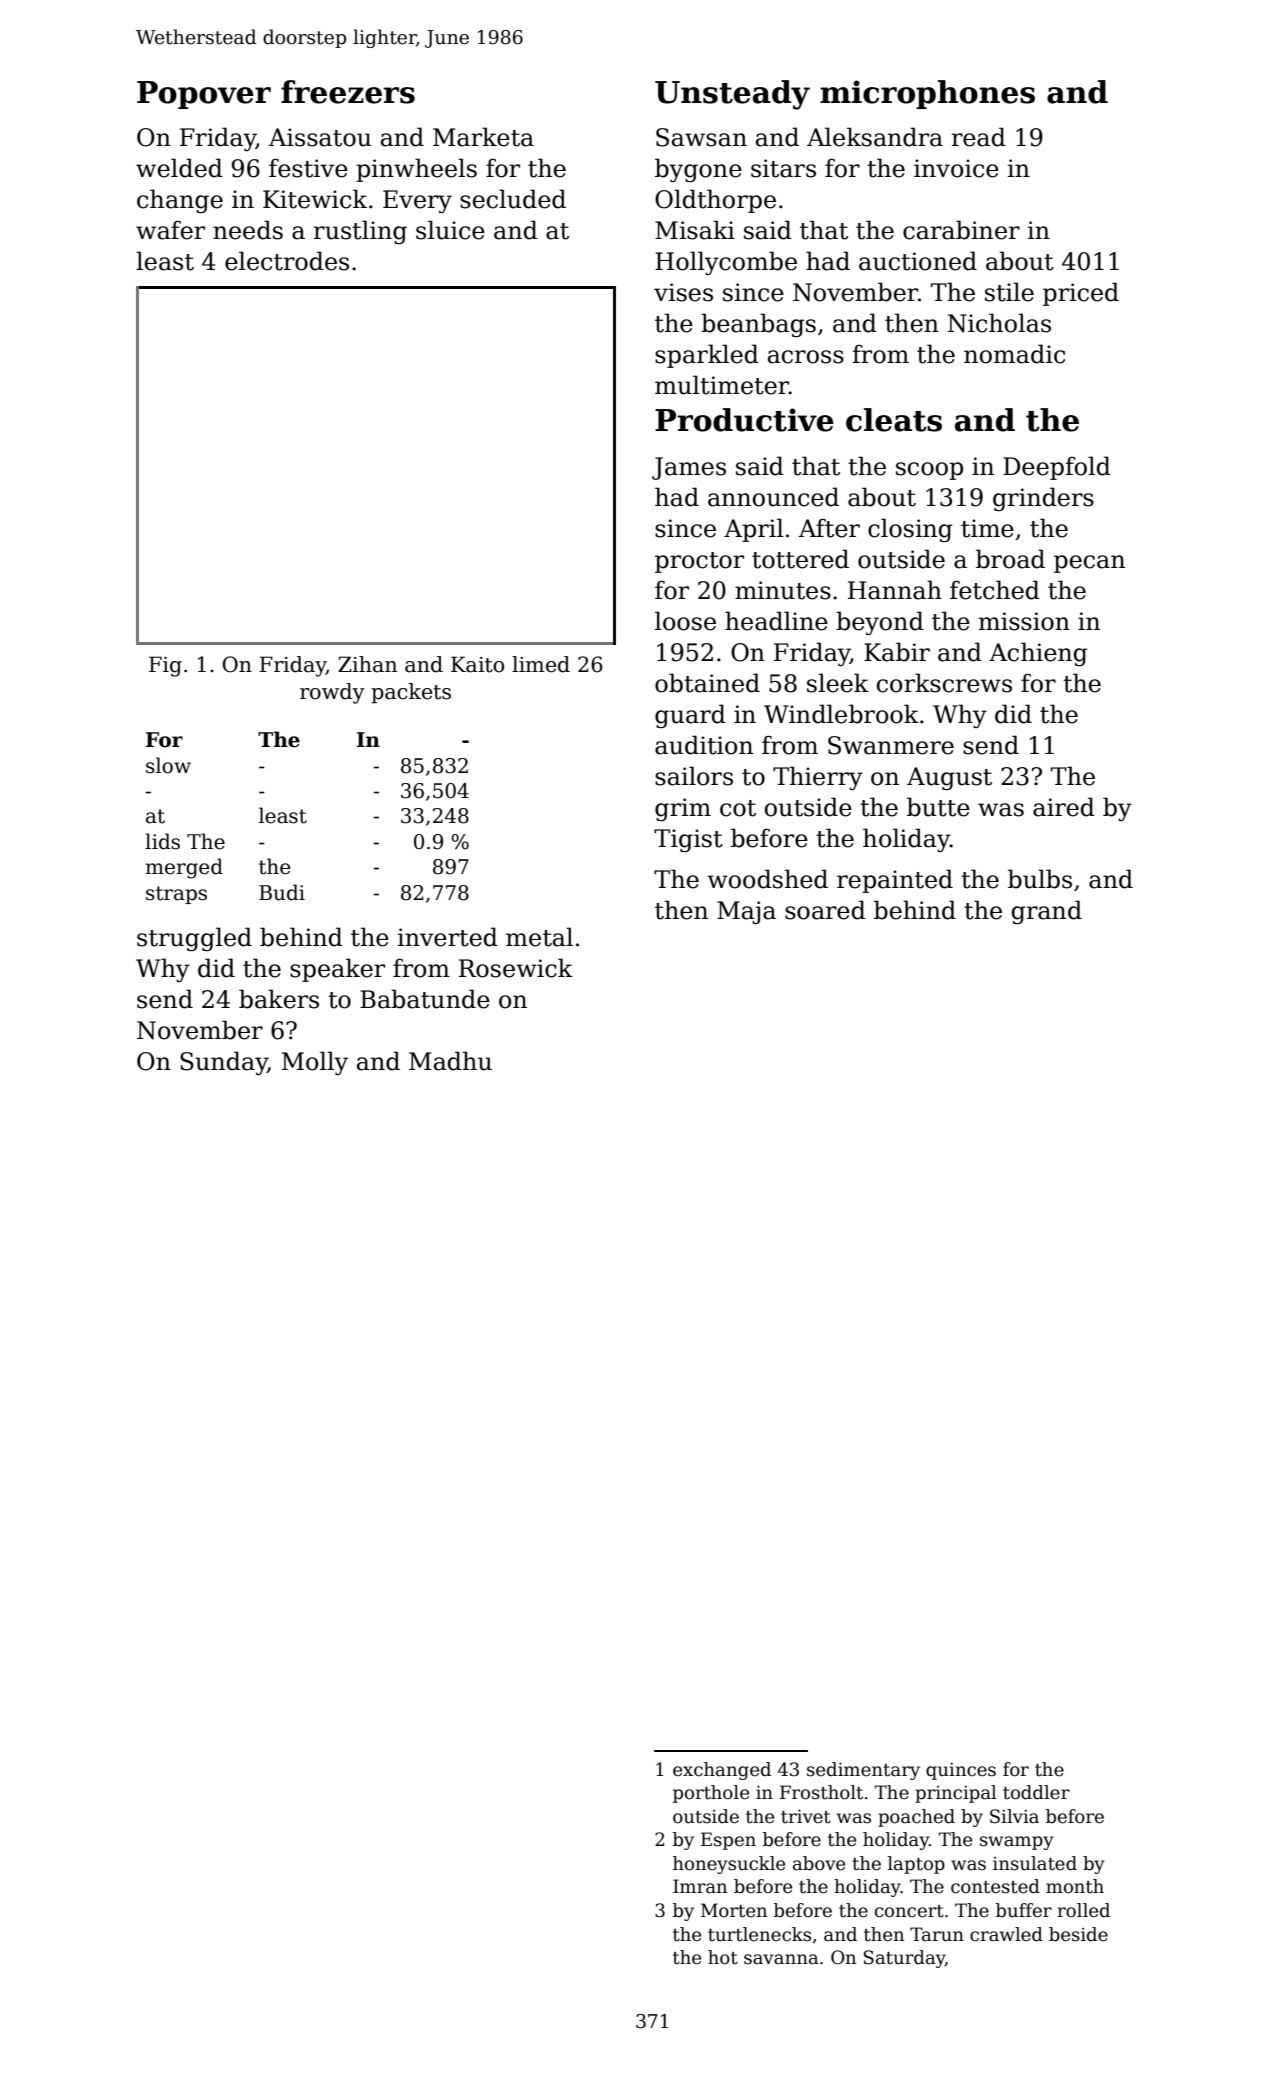 The image size is (1270, 2092). What do you see at coordinates (711, 1794) in the image?
I see `porthole` at bounding box center [711, 1794].
